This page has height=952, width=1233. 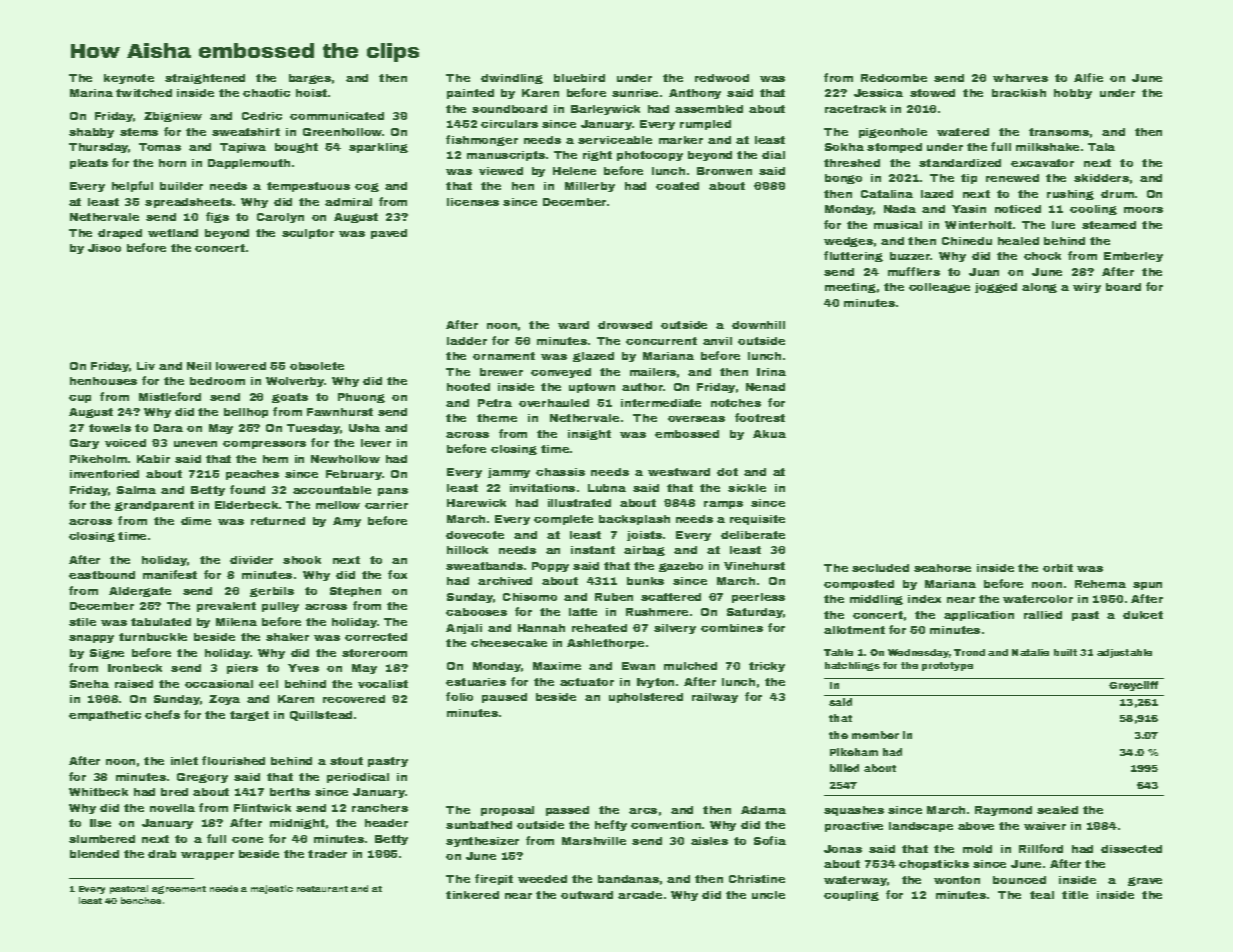 What do you see at coordinates (695, 94) in the page?
I see `Anthony` at bounding box center [695, 94].
